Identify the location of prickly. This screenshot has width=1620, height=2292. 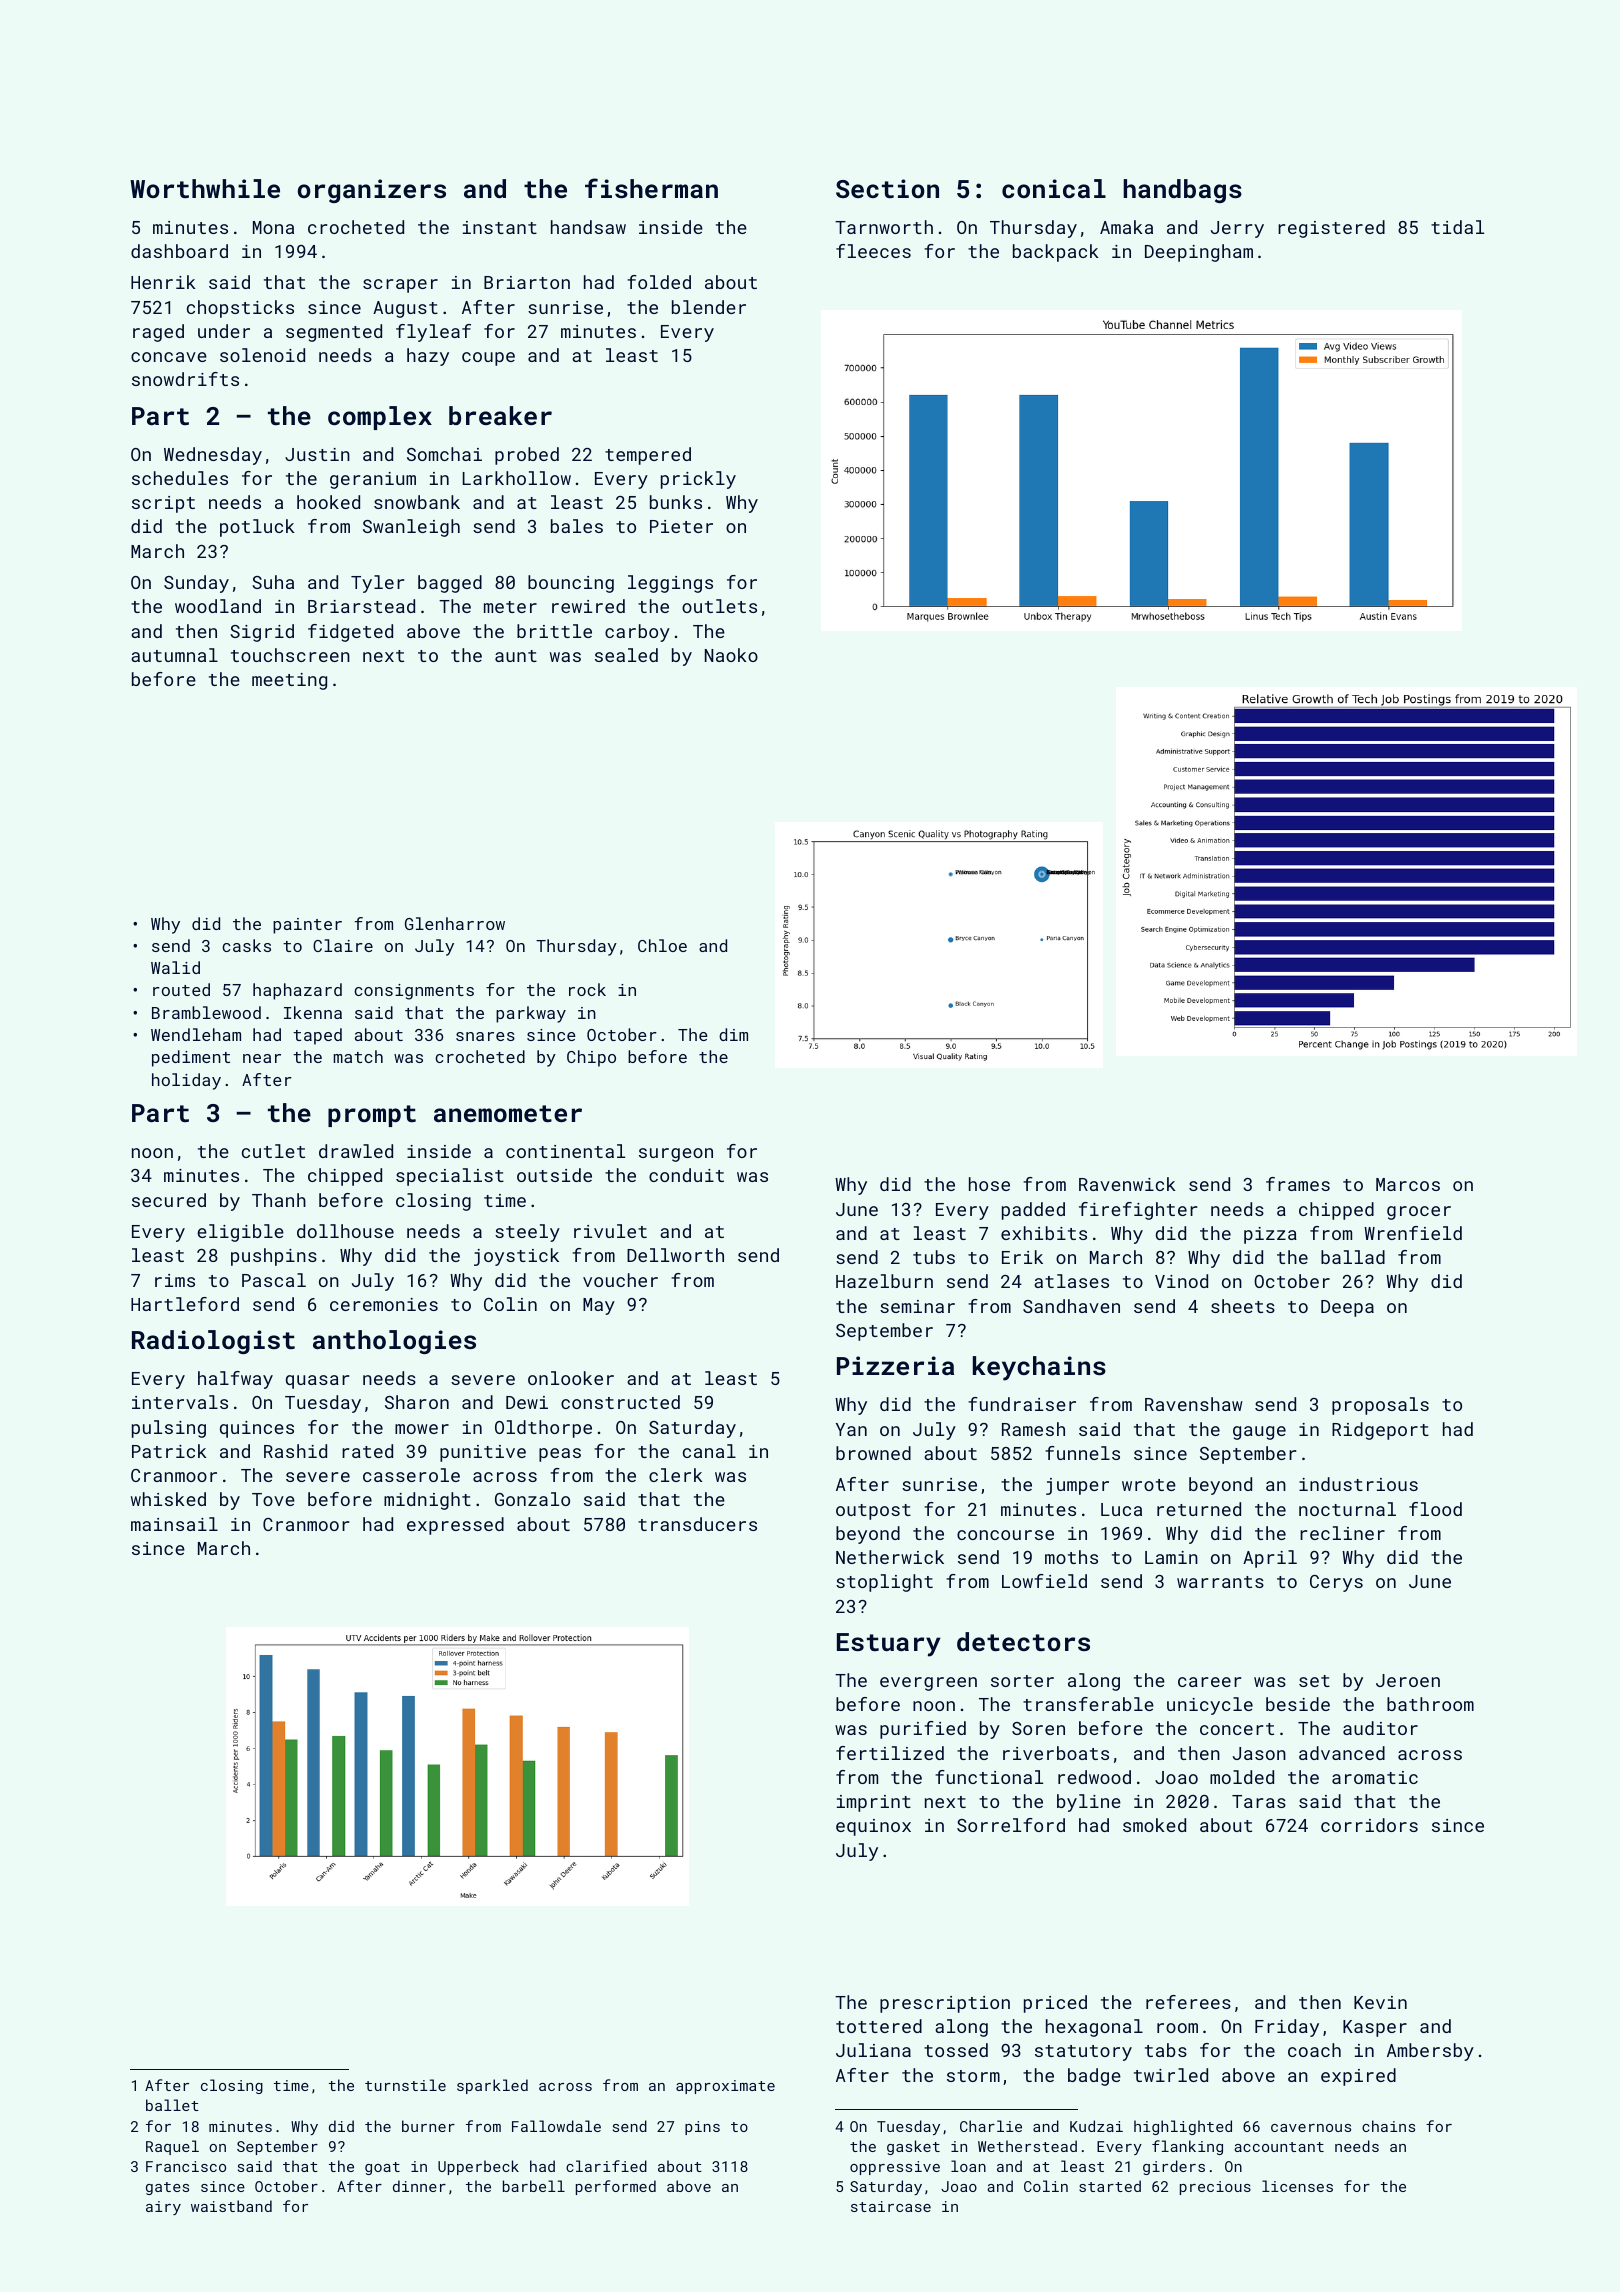
(698, 480).
